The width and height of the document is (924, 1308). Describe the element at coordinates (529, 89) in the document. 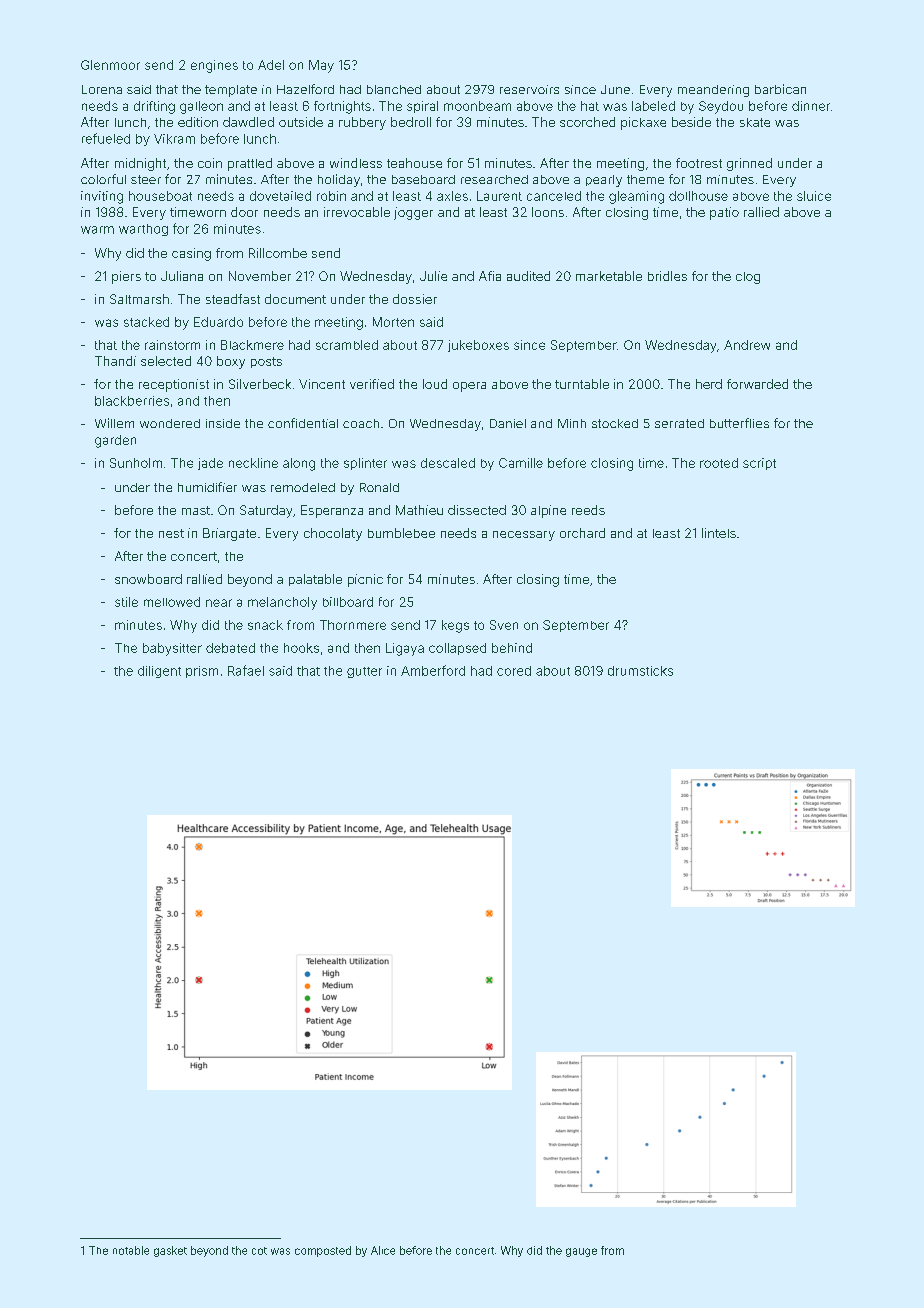

I see `reservoirs` at that location.
